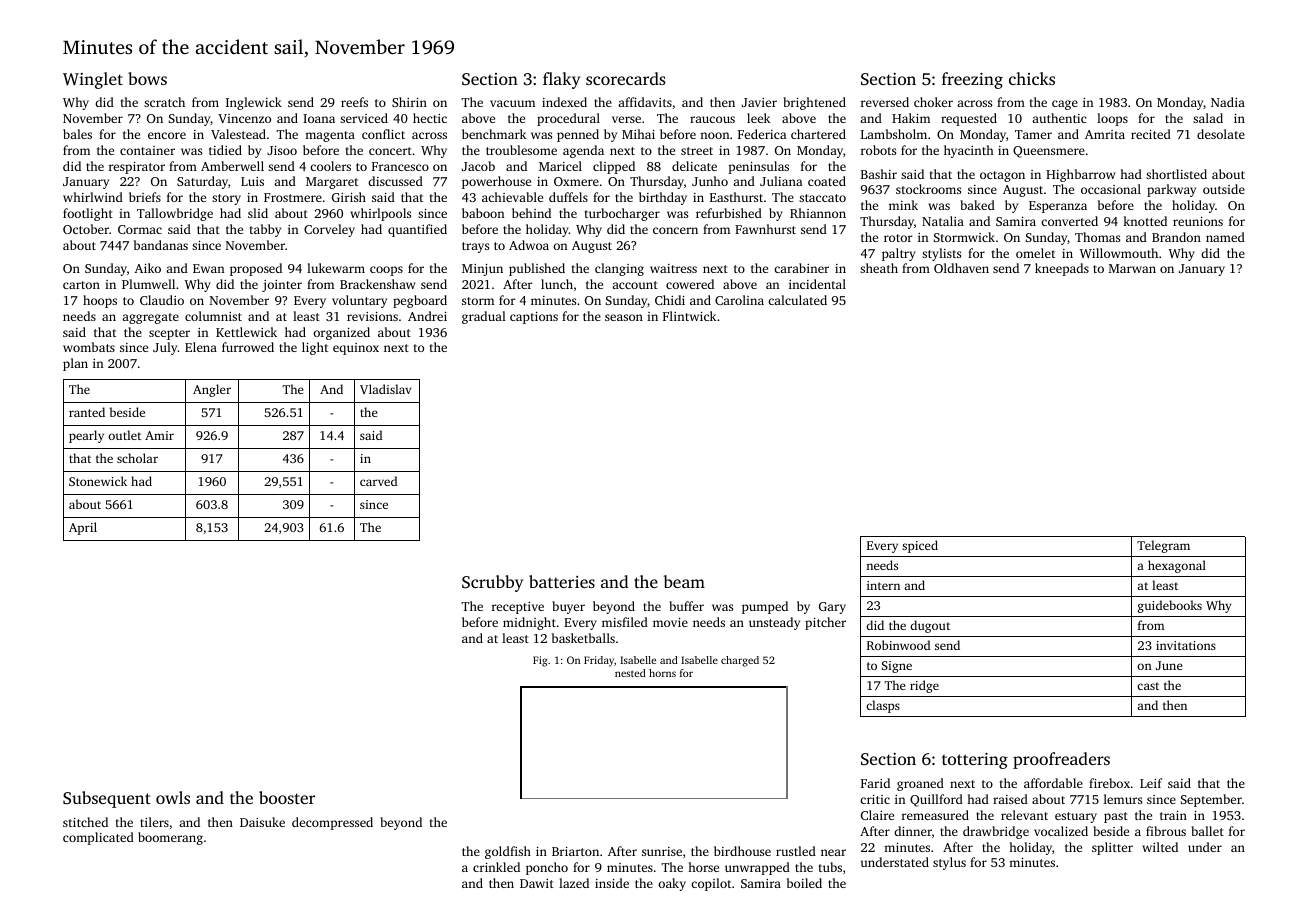  I want to click on invitations, so click(1186, 645).
